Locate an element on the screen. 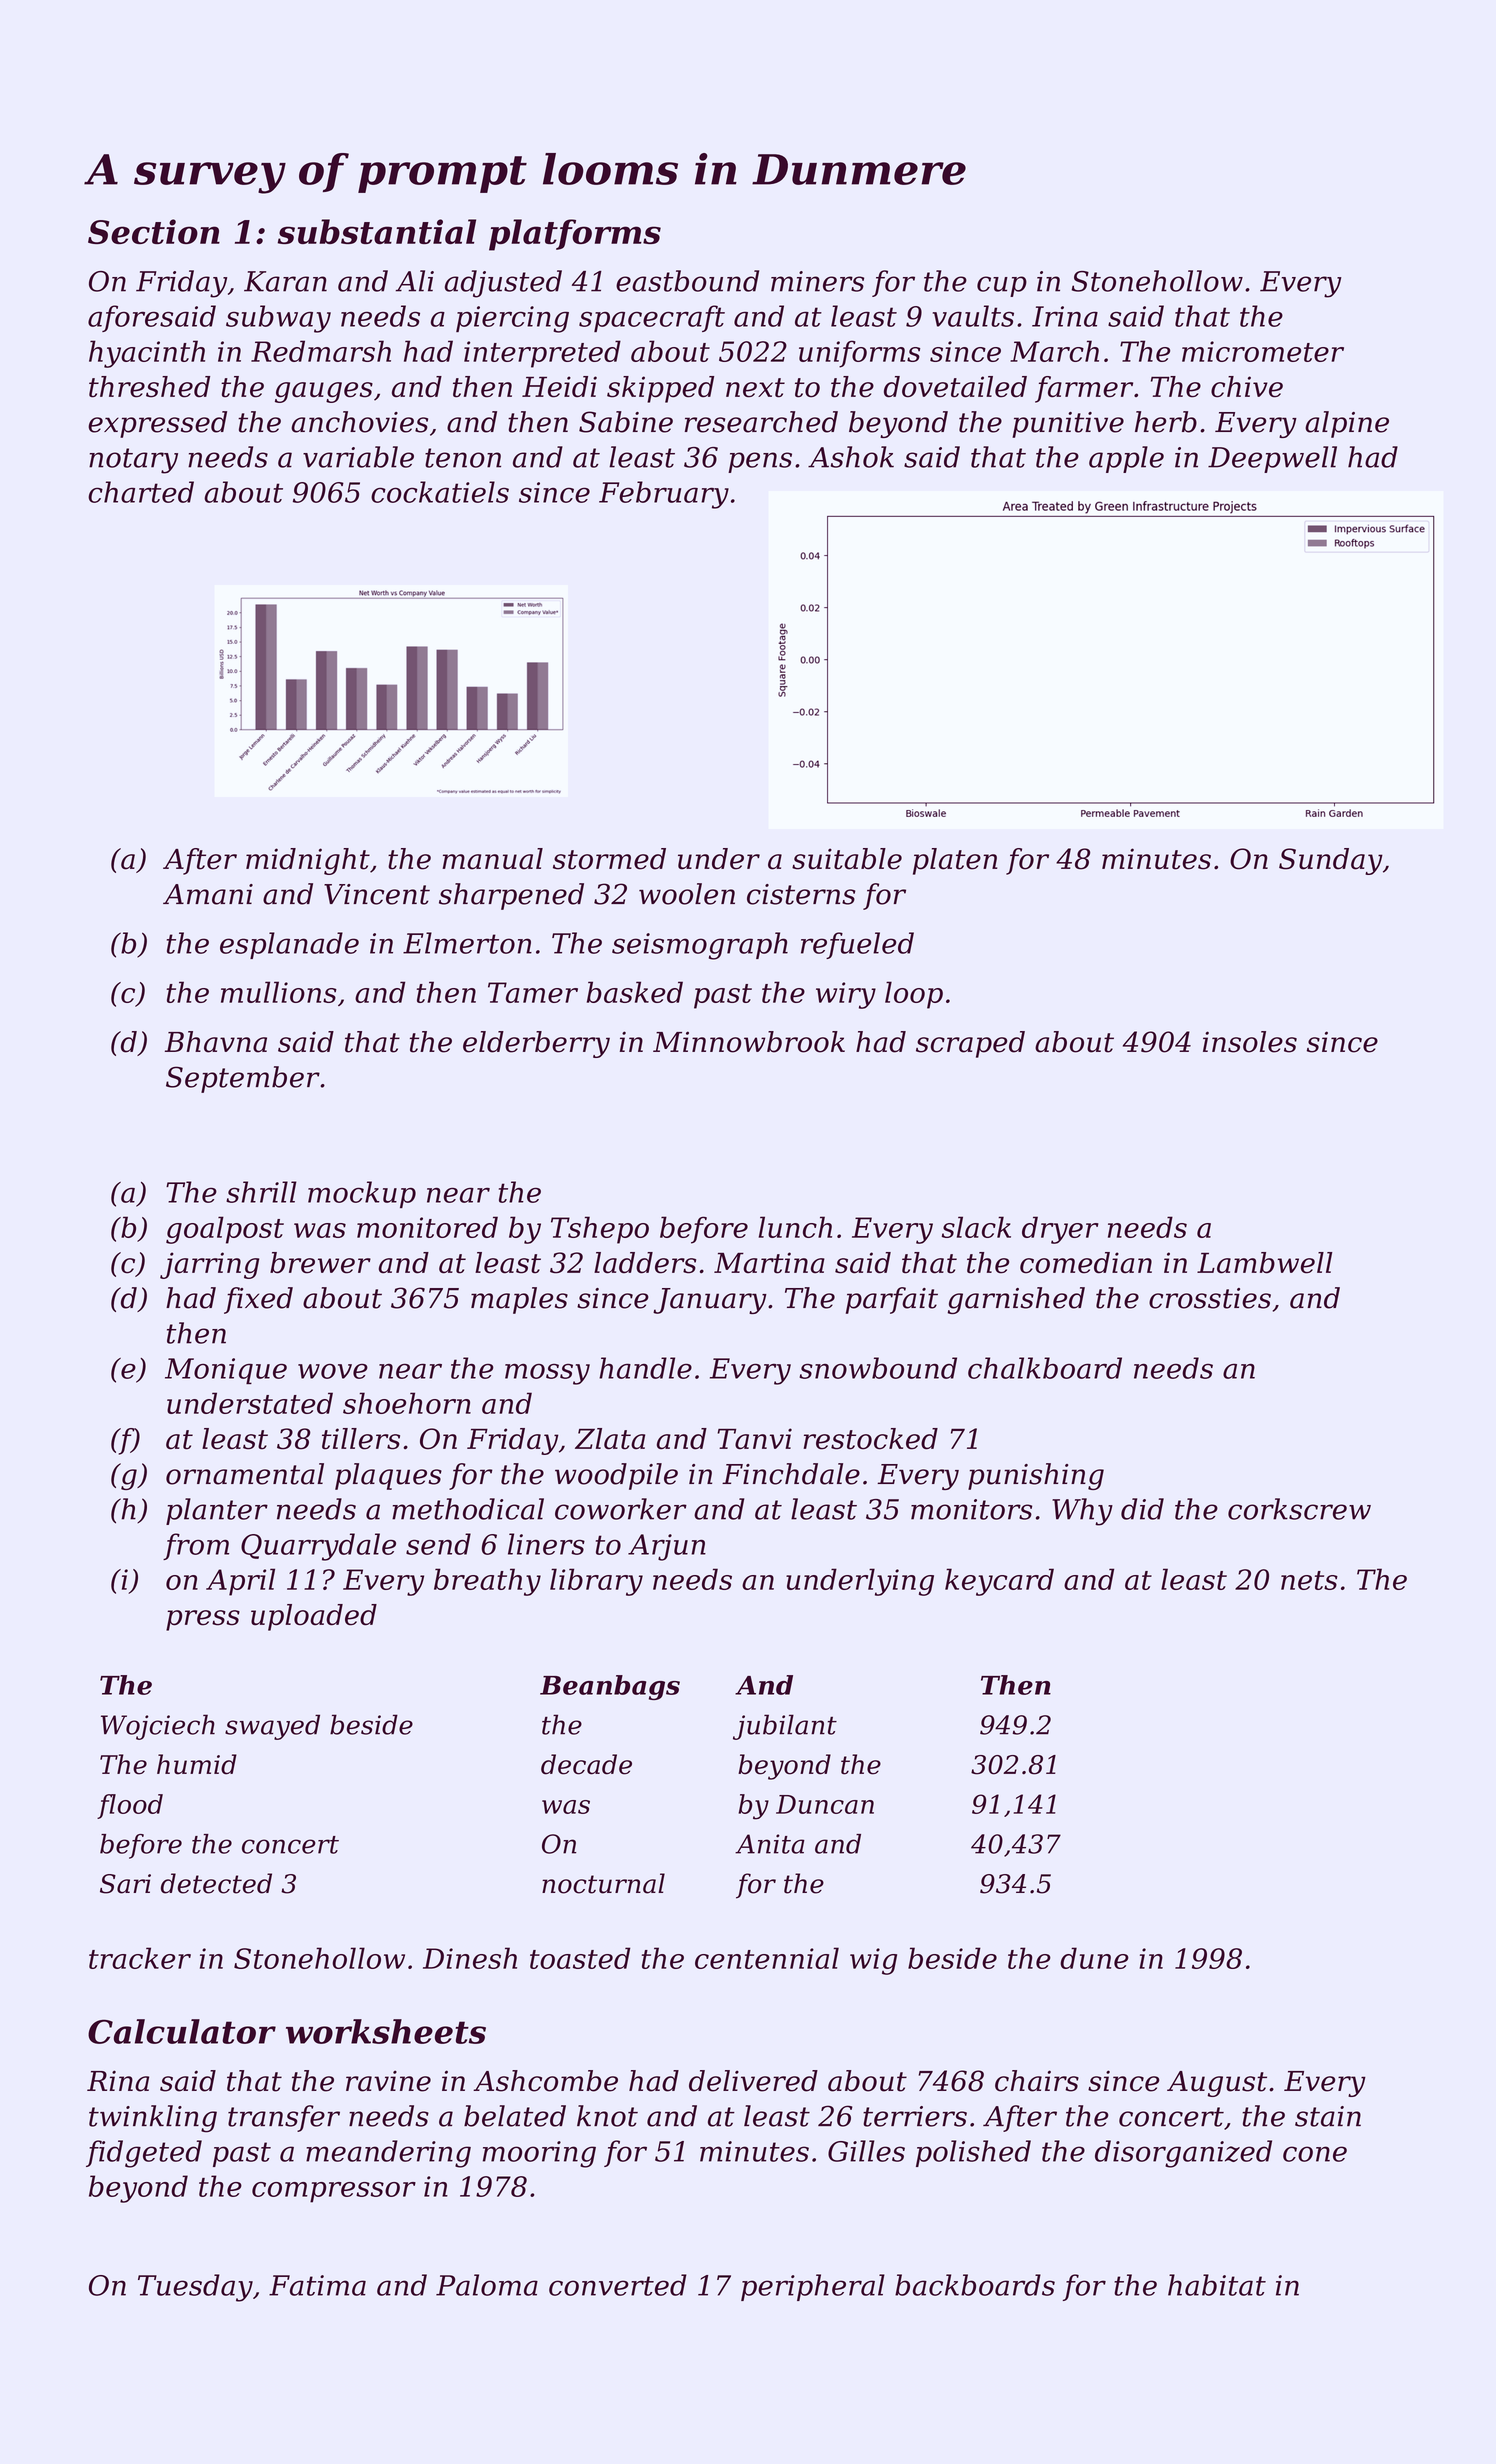  Fatima is located at coordinates (317, 2285).
